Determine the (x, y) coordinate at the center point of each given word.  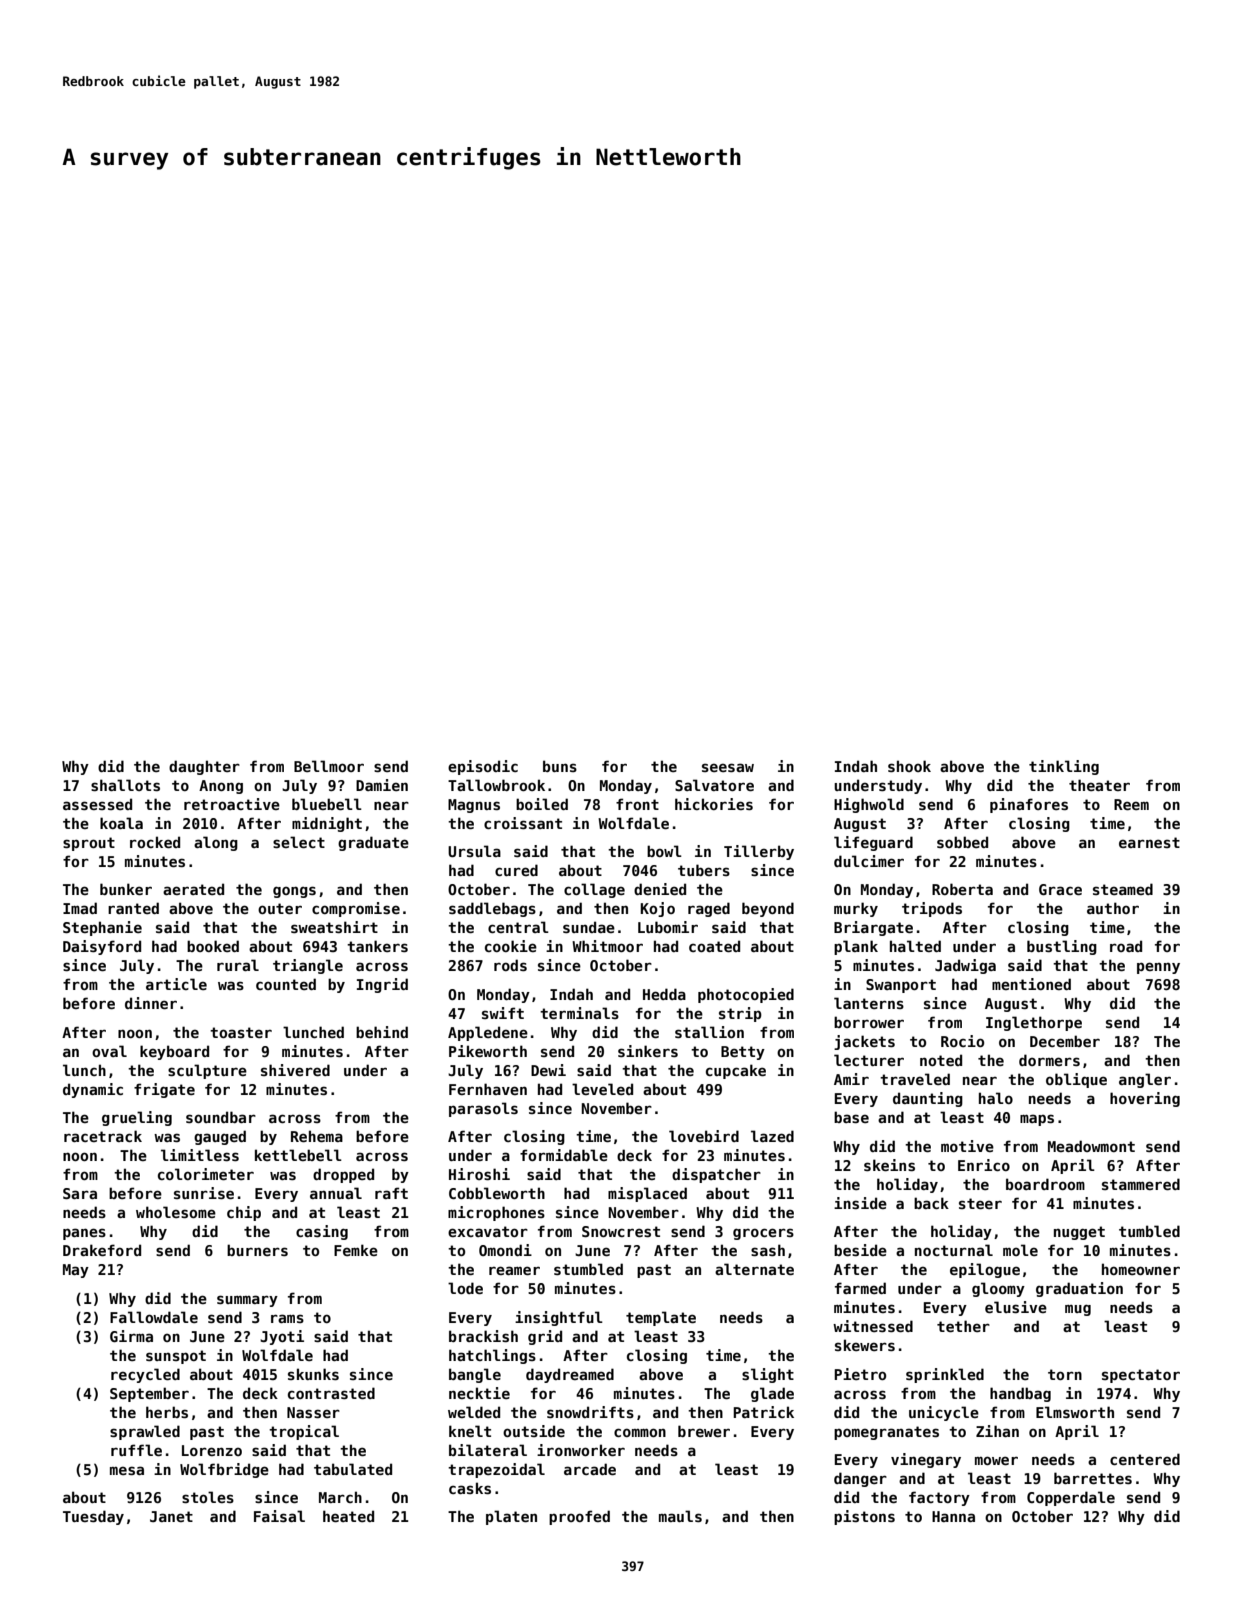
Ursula (474, 851)
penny (1158, 968)
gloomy (998, 1289)
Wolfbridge (224, 1470)
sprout (89, 844)
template (661, 1318)
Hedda (664, 994)
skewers (865, 1345)
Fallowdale (154, 1317)
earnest (1149, 842)
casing (322, 1232)
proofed (579, 1517)
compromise (356, 909)
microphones (496, 1213)
